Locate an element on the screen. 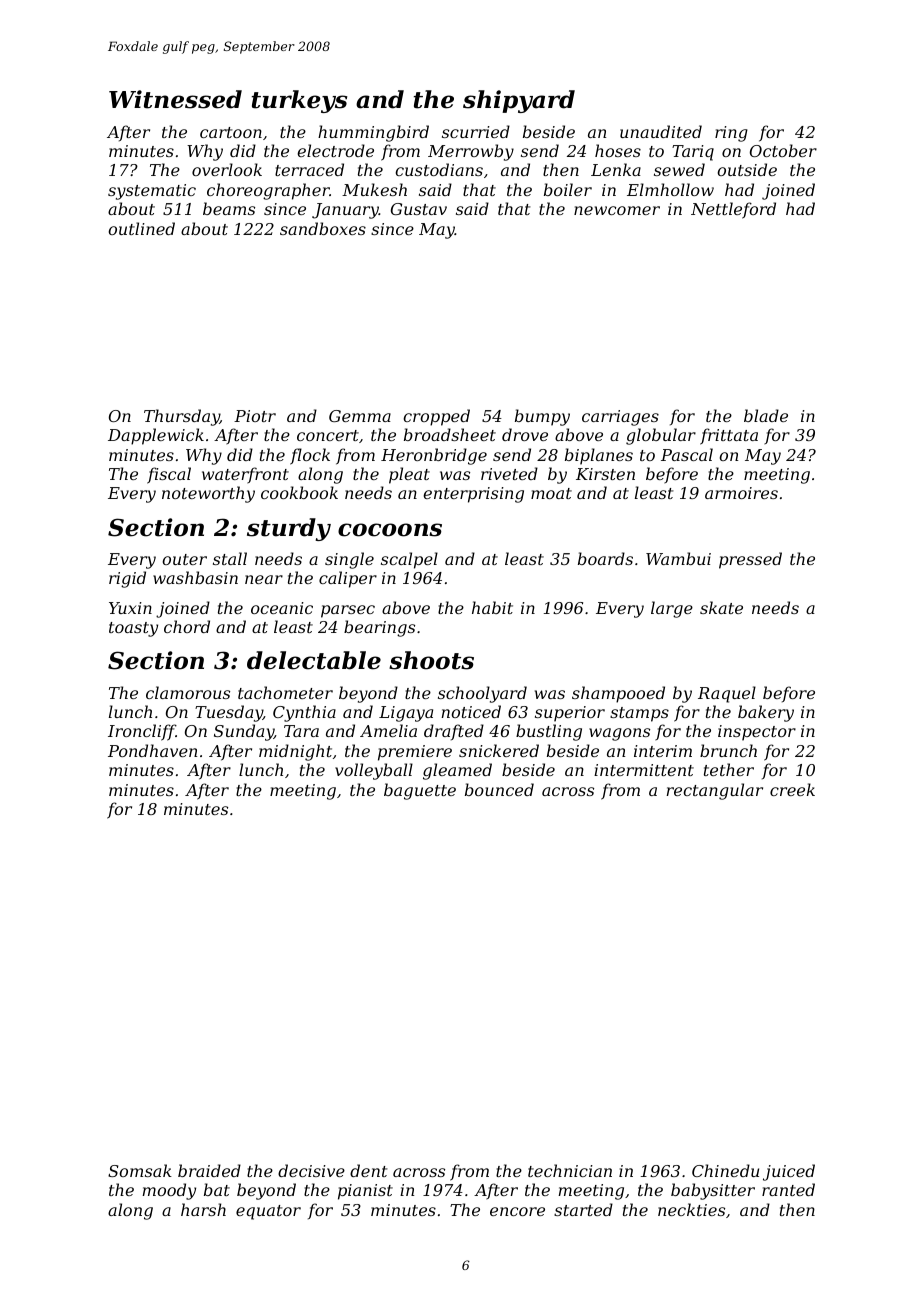 Image resolution: width=924 pixels, height=1308 pixels. January is located at coordinates (345, 211).
